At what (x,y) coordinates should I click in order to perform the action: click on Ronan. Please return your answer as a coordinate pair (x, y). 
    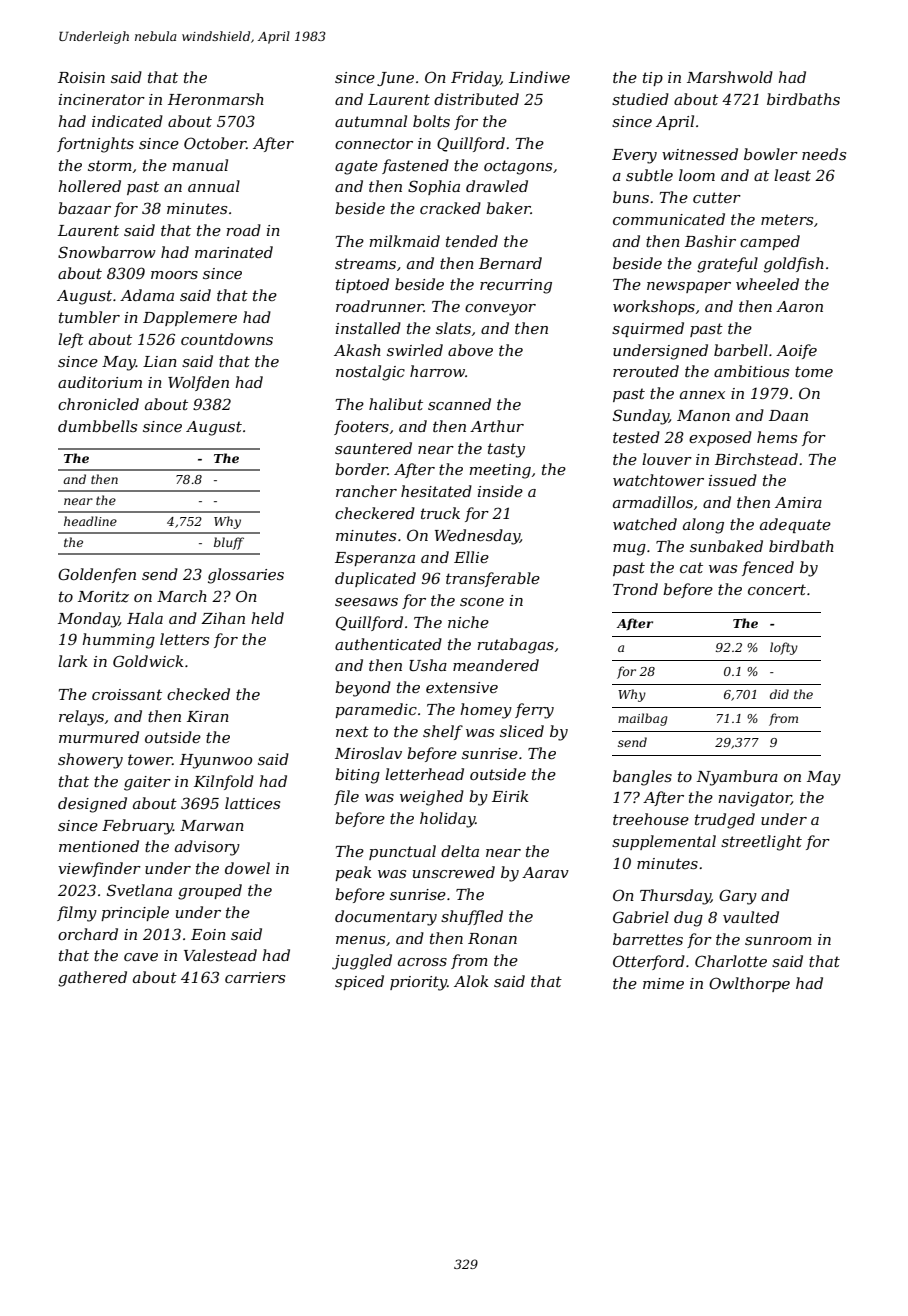
    Looking at the image, I should click on (492, 938).
